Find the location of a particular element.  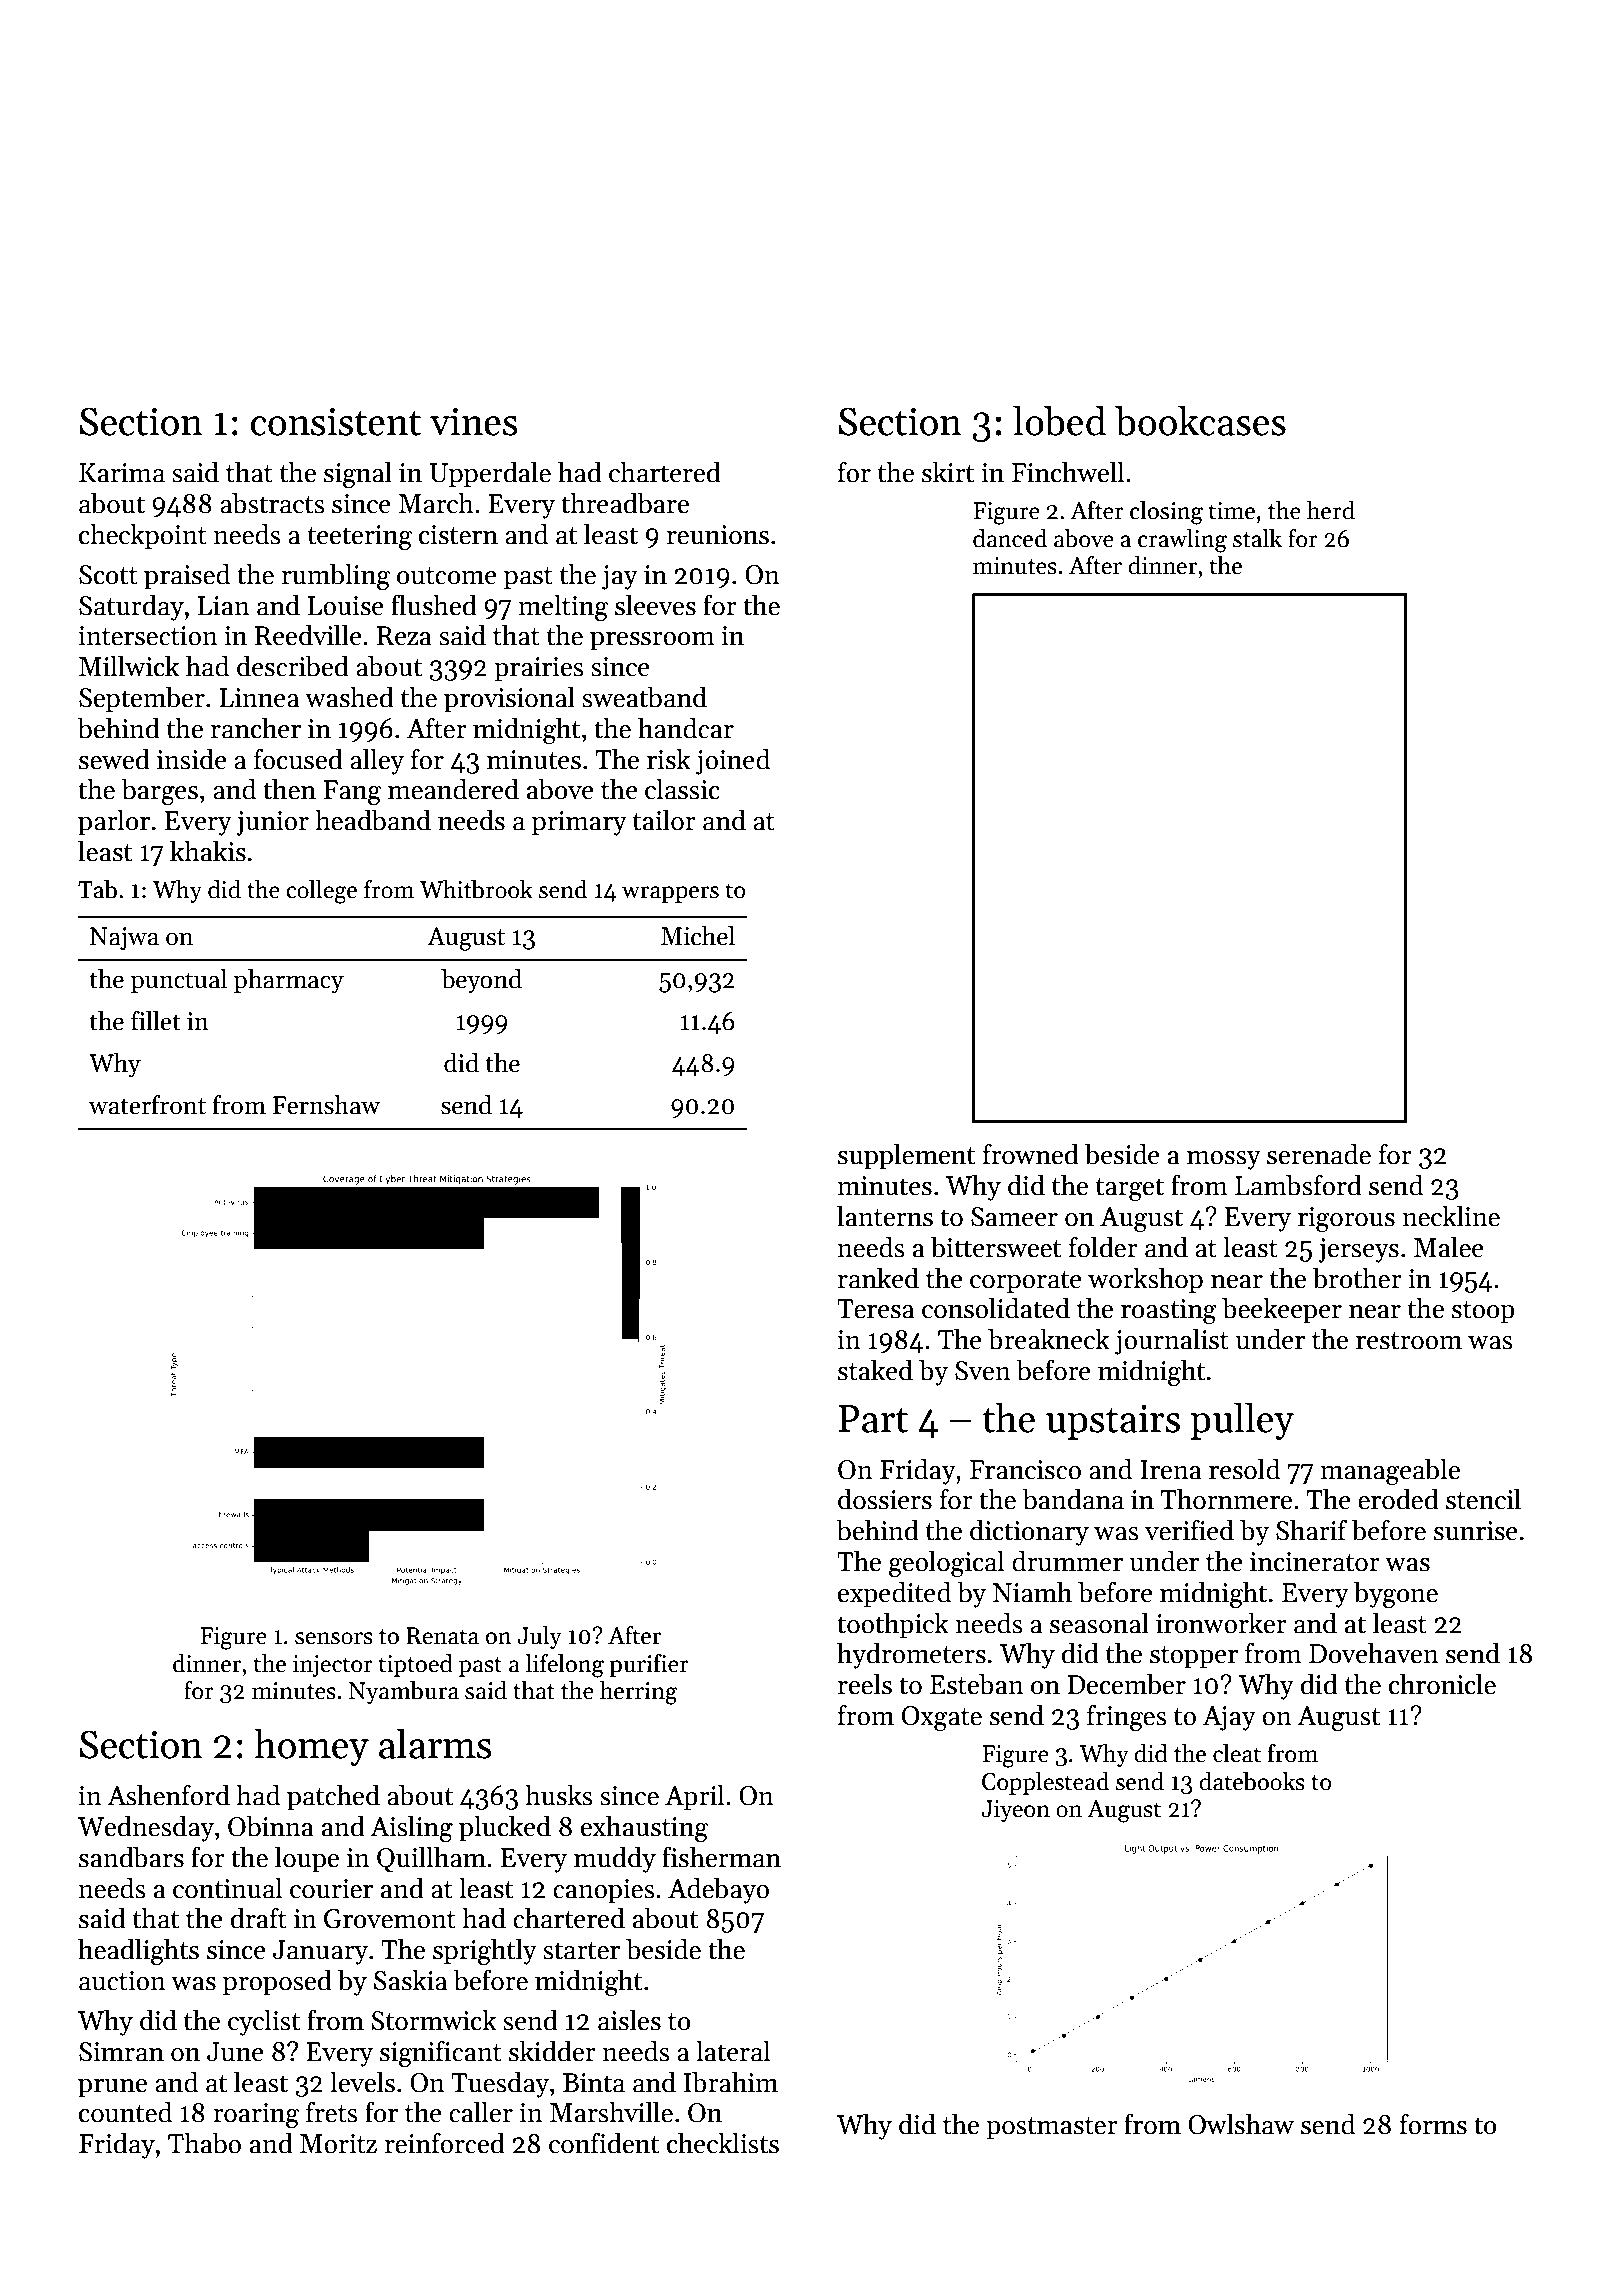

forms is located at coordinates (1433, 2124).
